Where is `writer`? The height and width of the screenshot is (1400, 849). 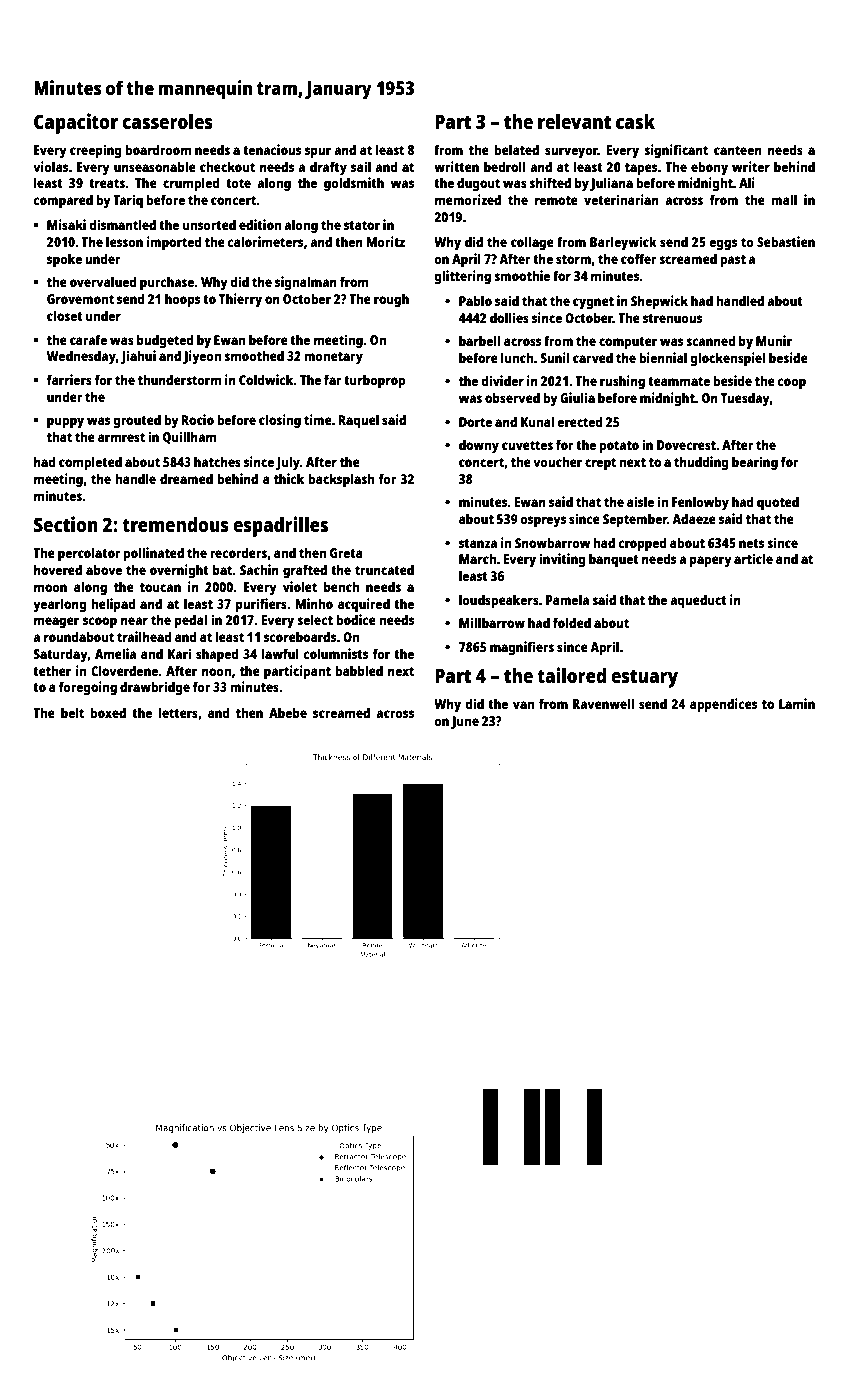 writer is located at coordinates (751, 166).
